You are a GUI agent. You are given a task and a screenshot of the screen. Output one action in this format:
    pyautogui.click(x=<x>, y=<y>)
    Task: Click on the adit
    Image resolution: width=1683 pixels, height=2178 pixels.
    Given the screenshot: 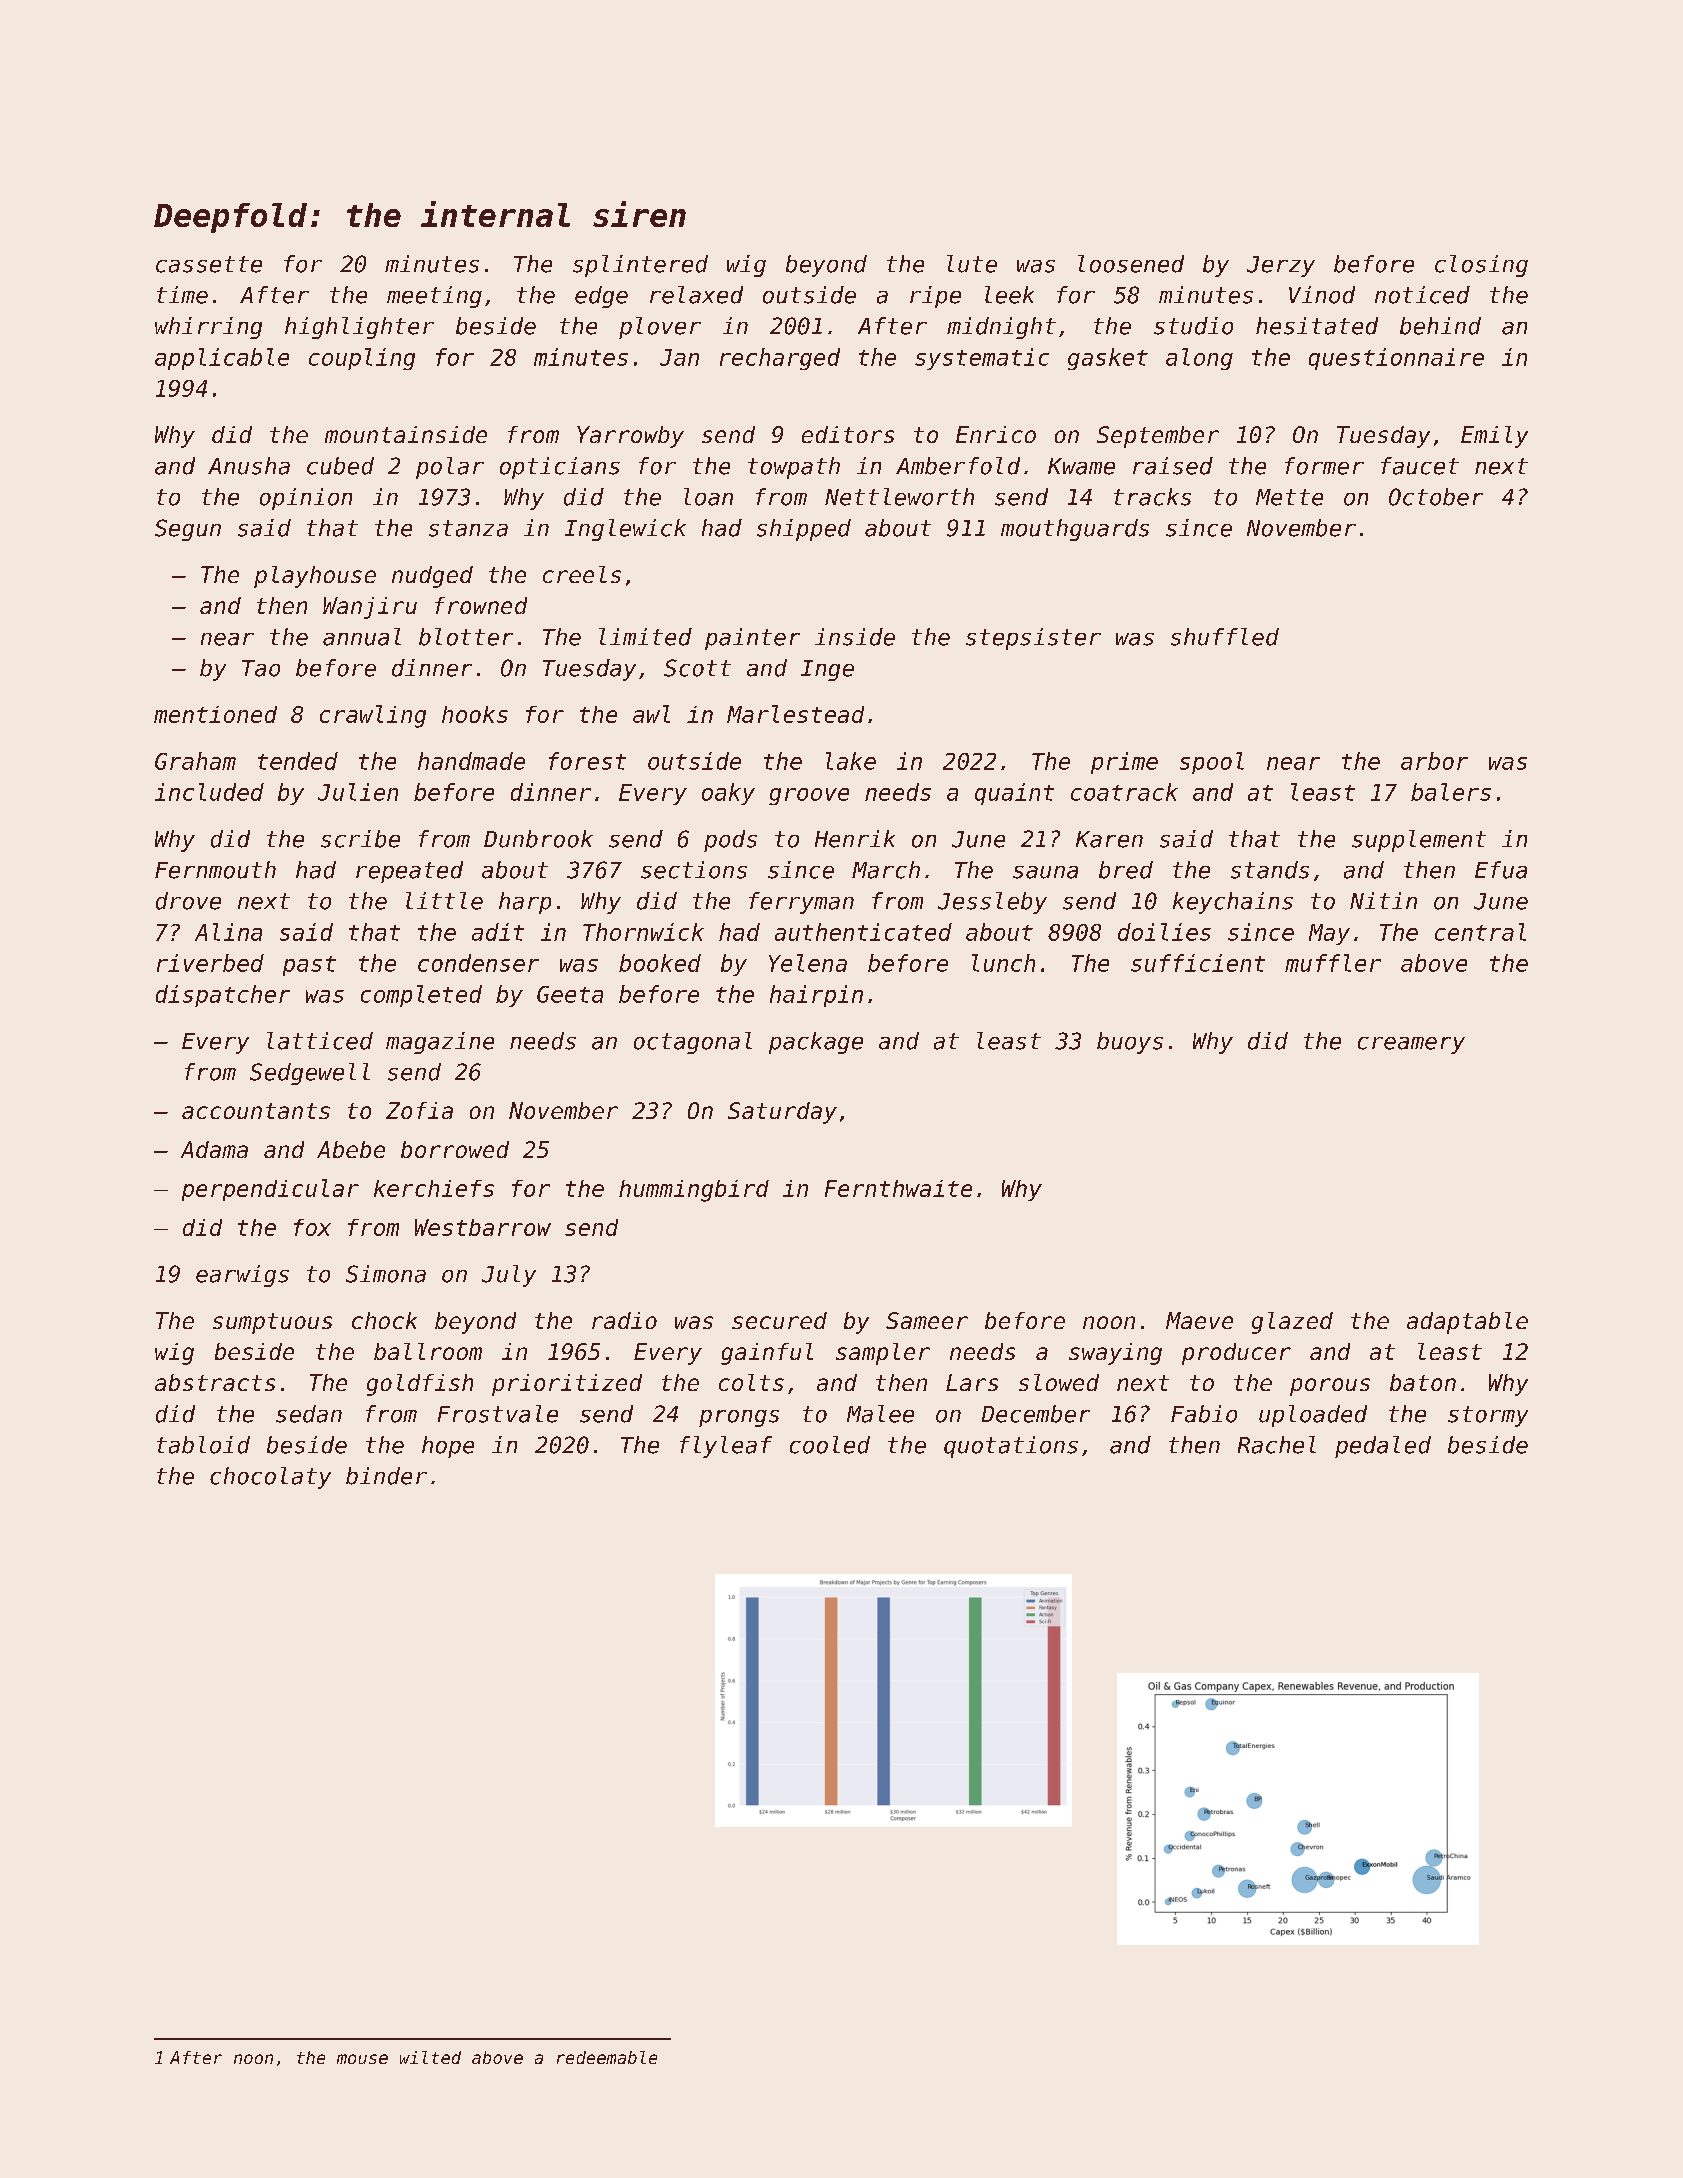 What is the action you would take?
    pyautogui.click(x=498, y=932)
